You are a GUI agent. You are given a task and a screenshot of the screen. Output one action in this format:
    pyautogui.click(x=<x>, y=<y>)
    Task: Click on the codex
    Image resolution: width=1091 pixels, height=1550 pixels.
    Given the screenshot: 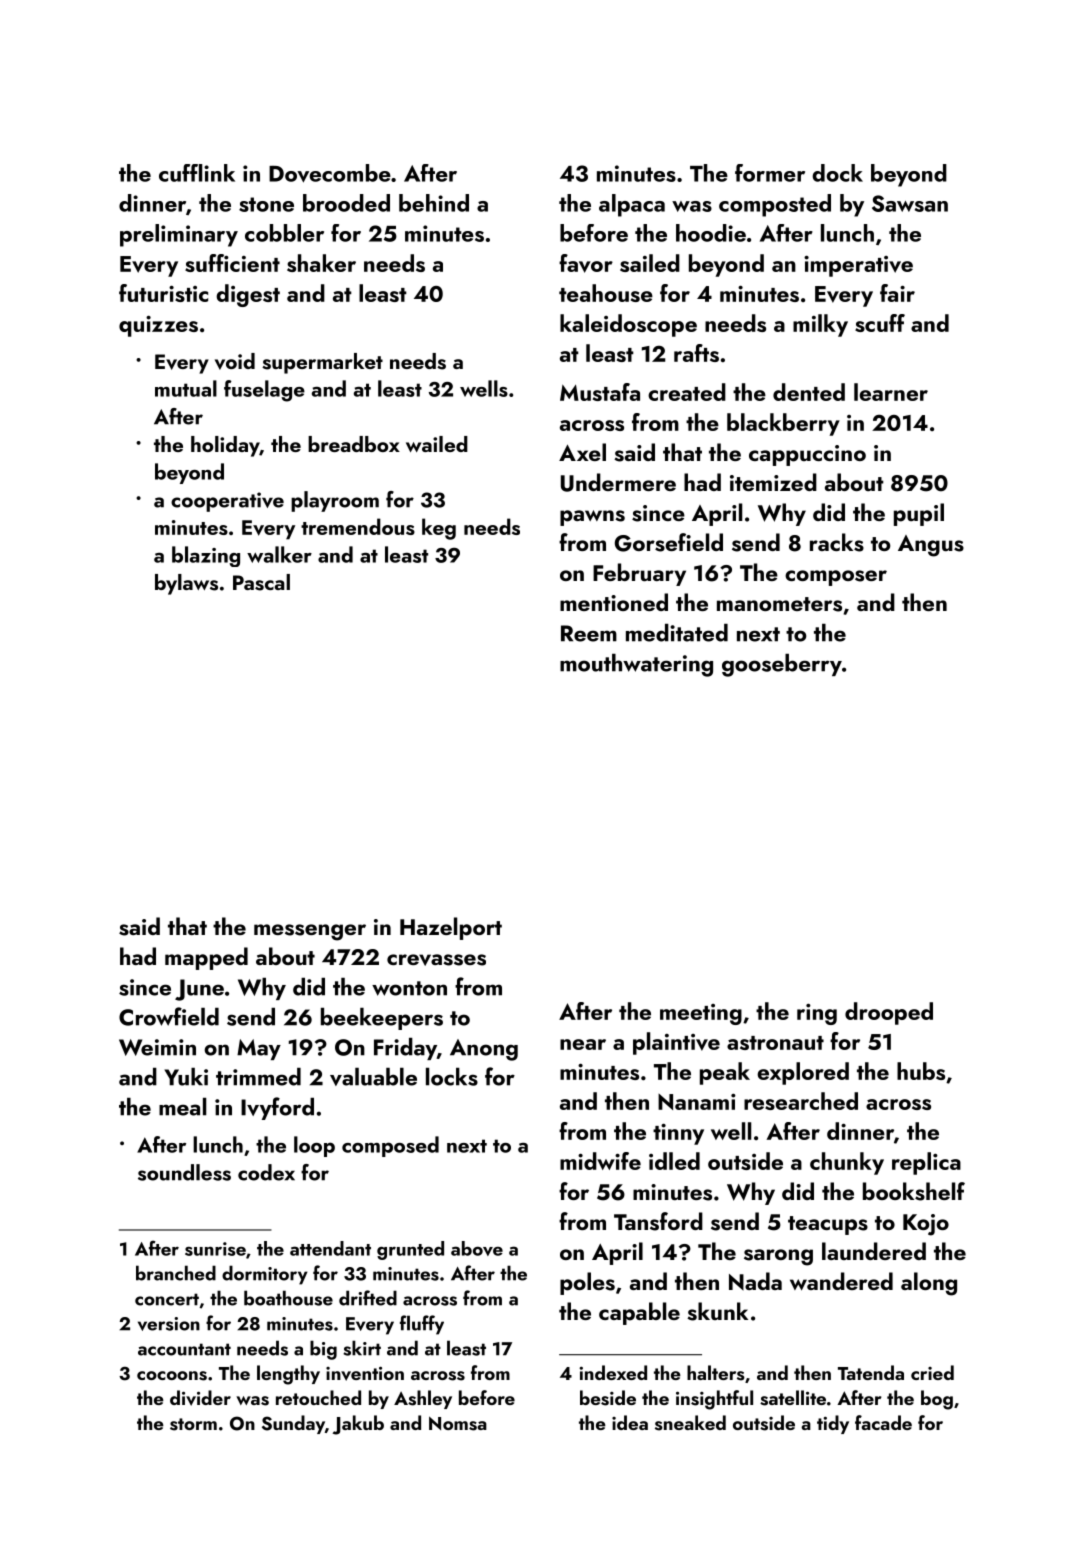 What is the action you would take?
    pyautogui.click(x=266, y=1172)
